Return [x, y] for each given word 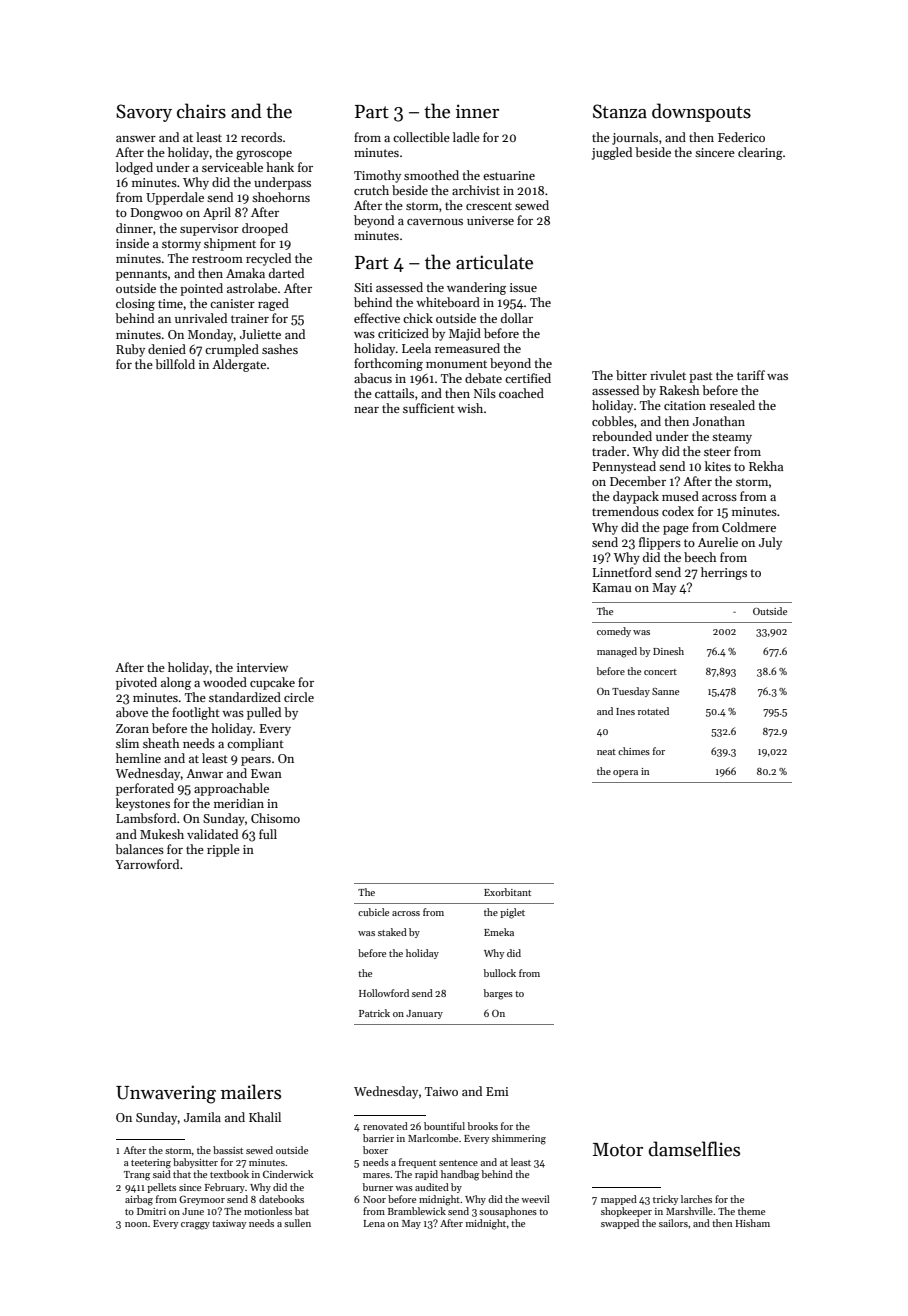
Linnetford [622, 572]
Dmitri [151, 1211]
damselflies [694, 1149]
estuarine [509, 175]
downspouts [701, 112]
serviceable [232, 167]
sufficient [429, 408]
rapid [426, 1175]
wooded [225, 682]
